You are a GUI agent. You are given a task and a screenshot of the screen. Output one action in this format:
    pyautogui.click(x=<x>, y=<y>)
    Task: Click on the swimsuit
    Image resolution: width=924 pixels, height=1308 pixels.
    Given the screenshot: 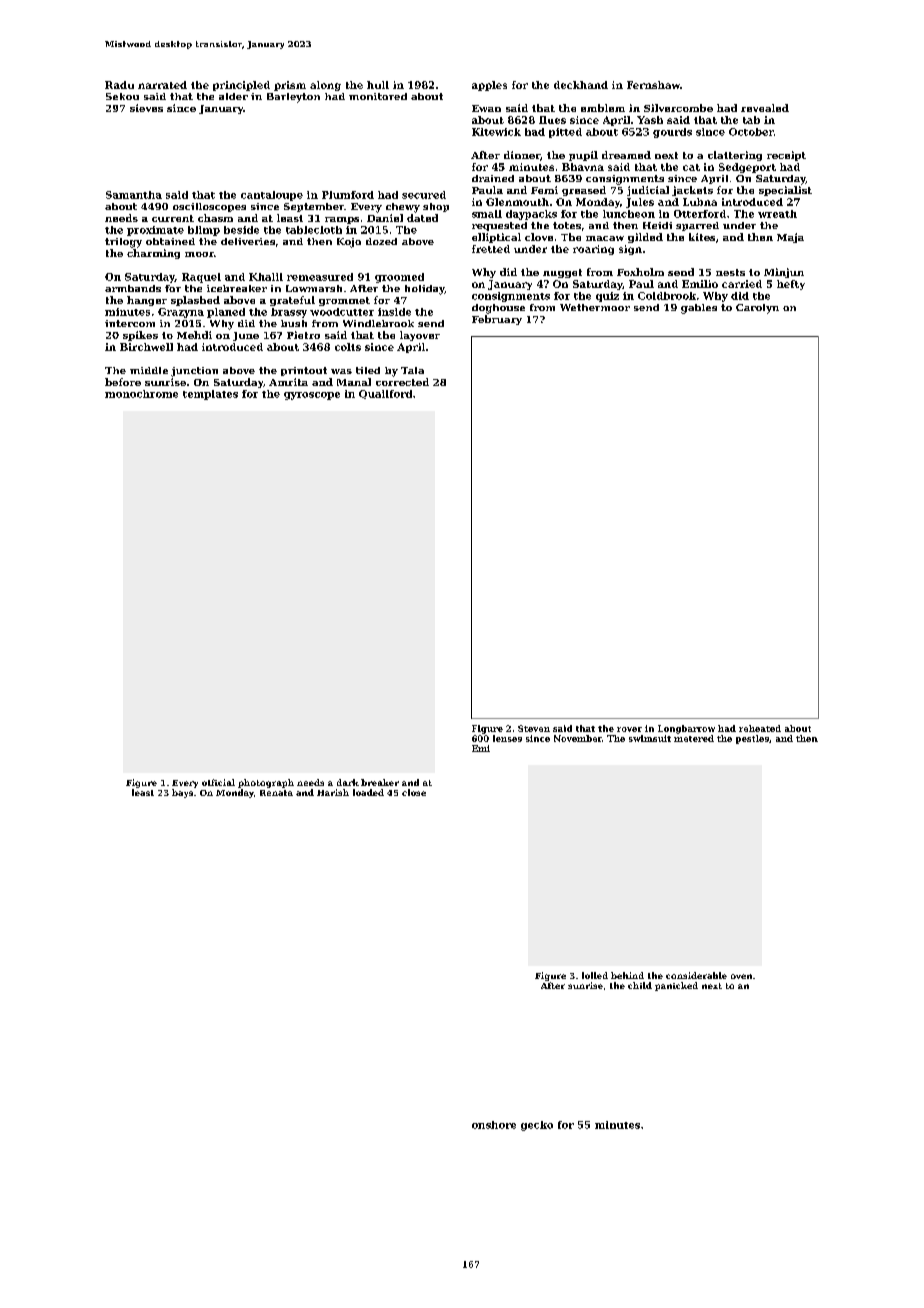 What is the action you would take?
    pyautogui.click(x=650, y=738)
